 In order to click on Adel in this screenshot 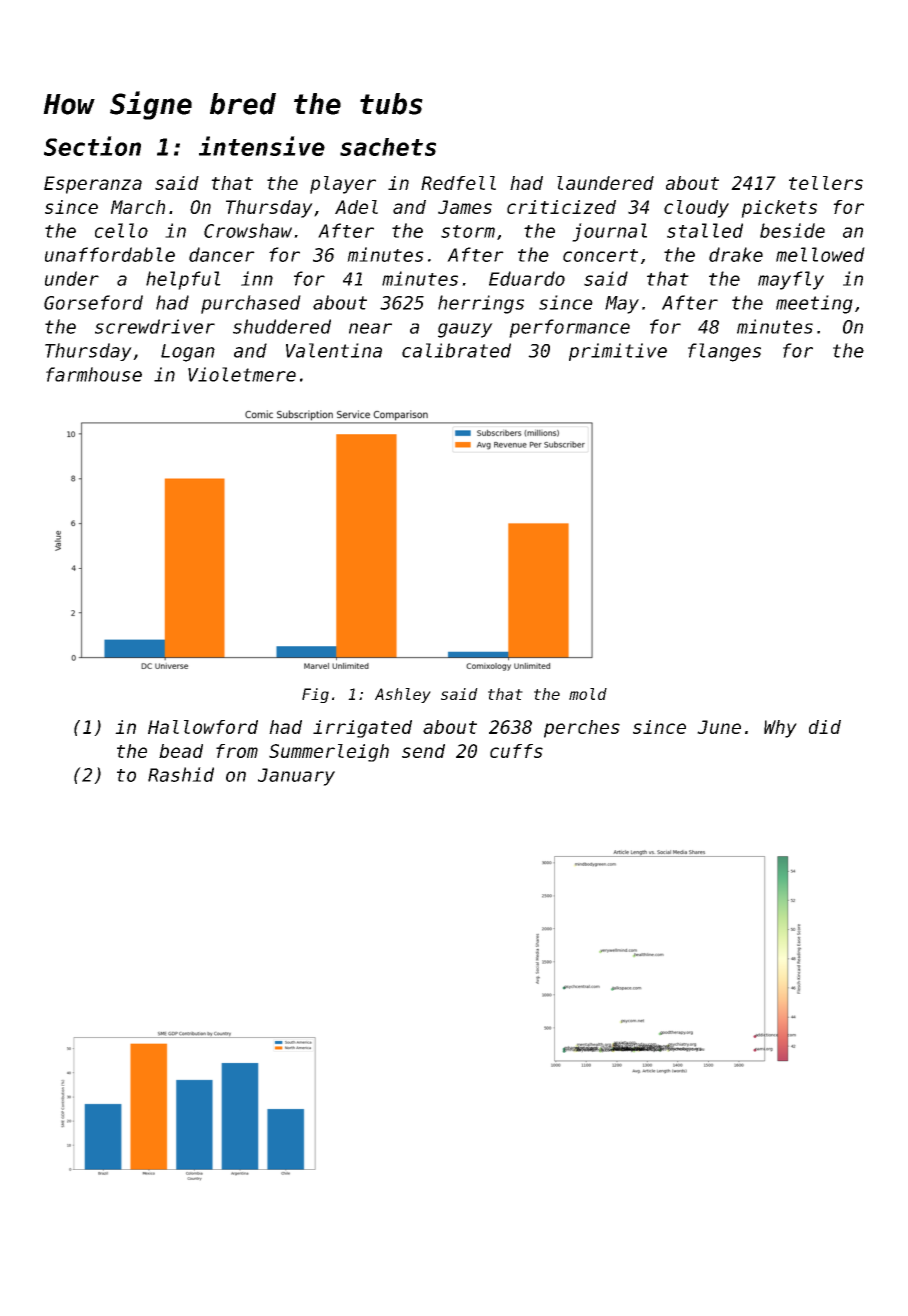, I will do `click(356, 207)`.
